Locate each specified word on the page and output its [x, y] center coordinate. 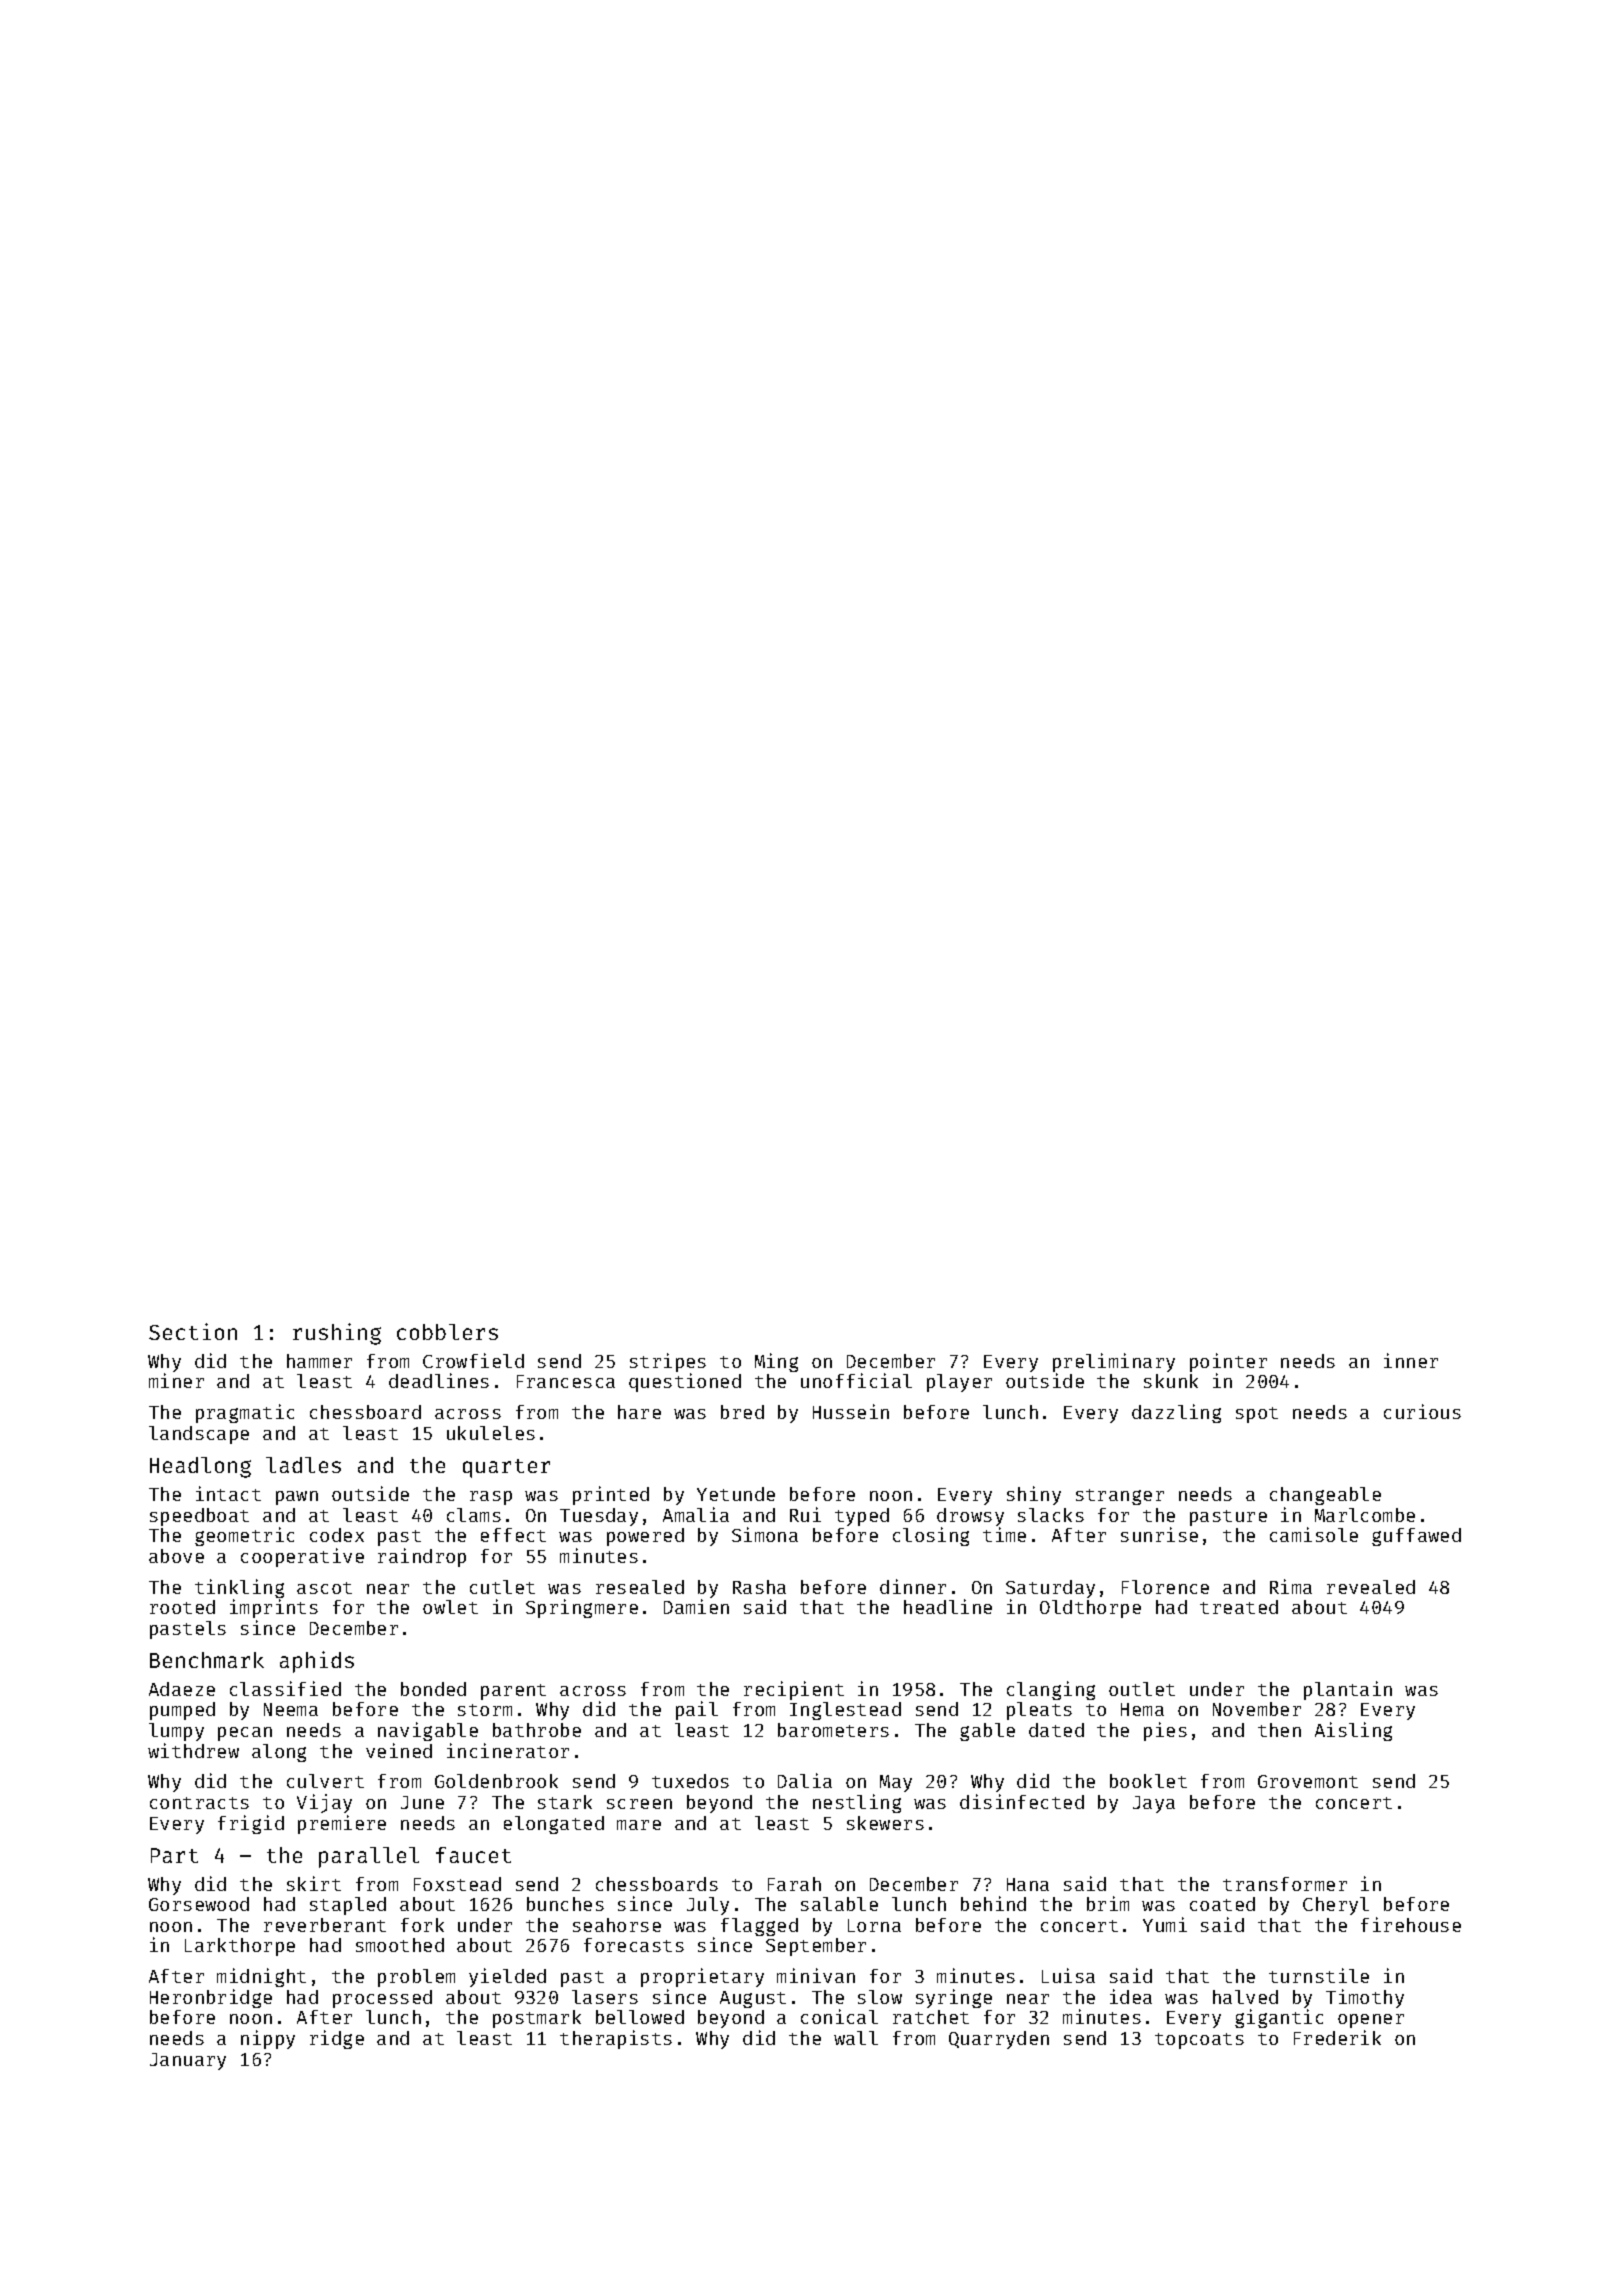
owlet [450, 1607]
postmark [537, 2019]
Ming [776, 1362]
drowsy [970, 1517]
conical [839, 2016]
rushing [337, 1334]
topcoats [1199, 2041]
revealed [1371, 1587]
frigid [251, 1824]
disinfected [1022, 1801]
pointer [1228, 1362]
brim [1108, 1903]
